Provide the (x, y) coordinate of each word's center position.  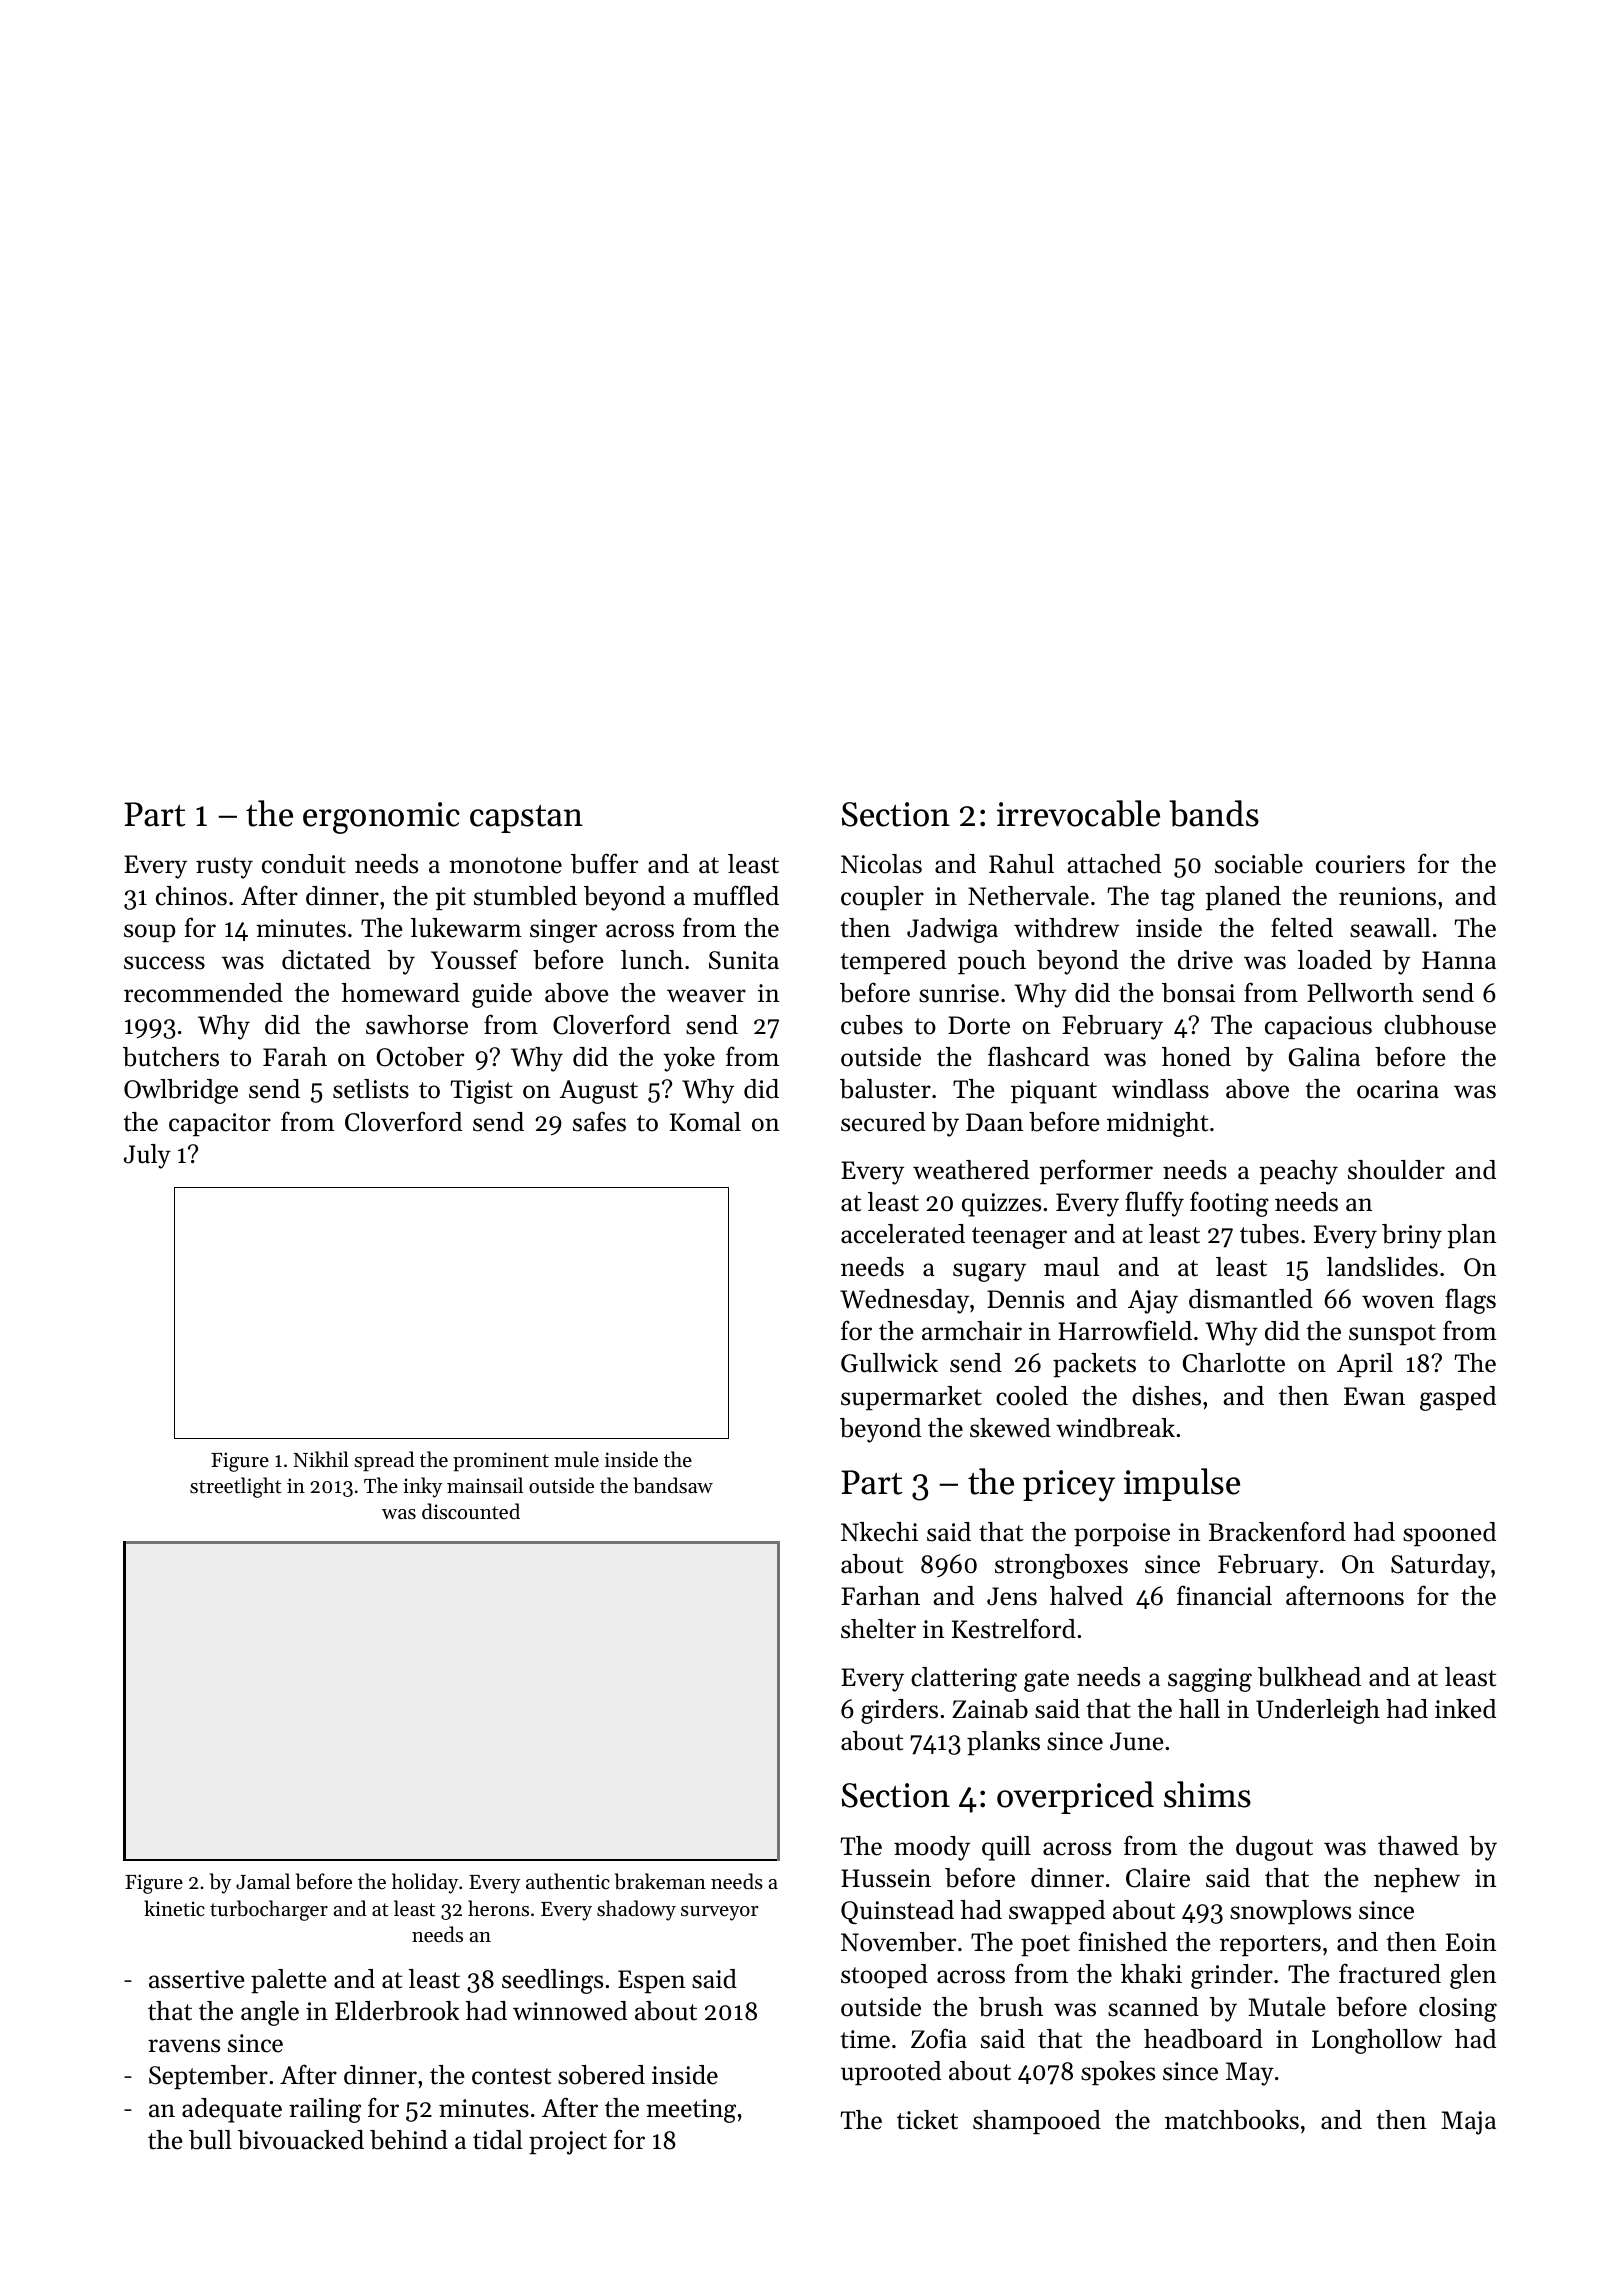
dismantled (1251, 1299)
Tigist (482, 1092)
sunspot (1392, 1334)
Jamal (263, 1881)
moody (932, 1848)
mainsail (485, 1485)
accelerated (903, 1234)
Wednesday (904, 1301)
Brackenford (1277, 1531)
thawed (1418, 1846)
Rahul (1021, 864)
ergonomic (381, 818)
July (147, 1156)
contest (511, 2076)
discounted (471, 1511)
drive (1205, 960)
